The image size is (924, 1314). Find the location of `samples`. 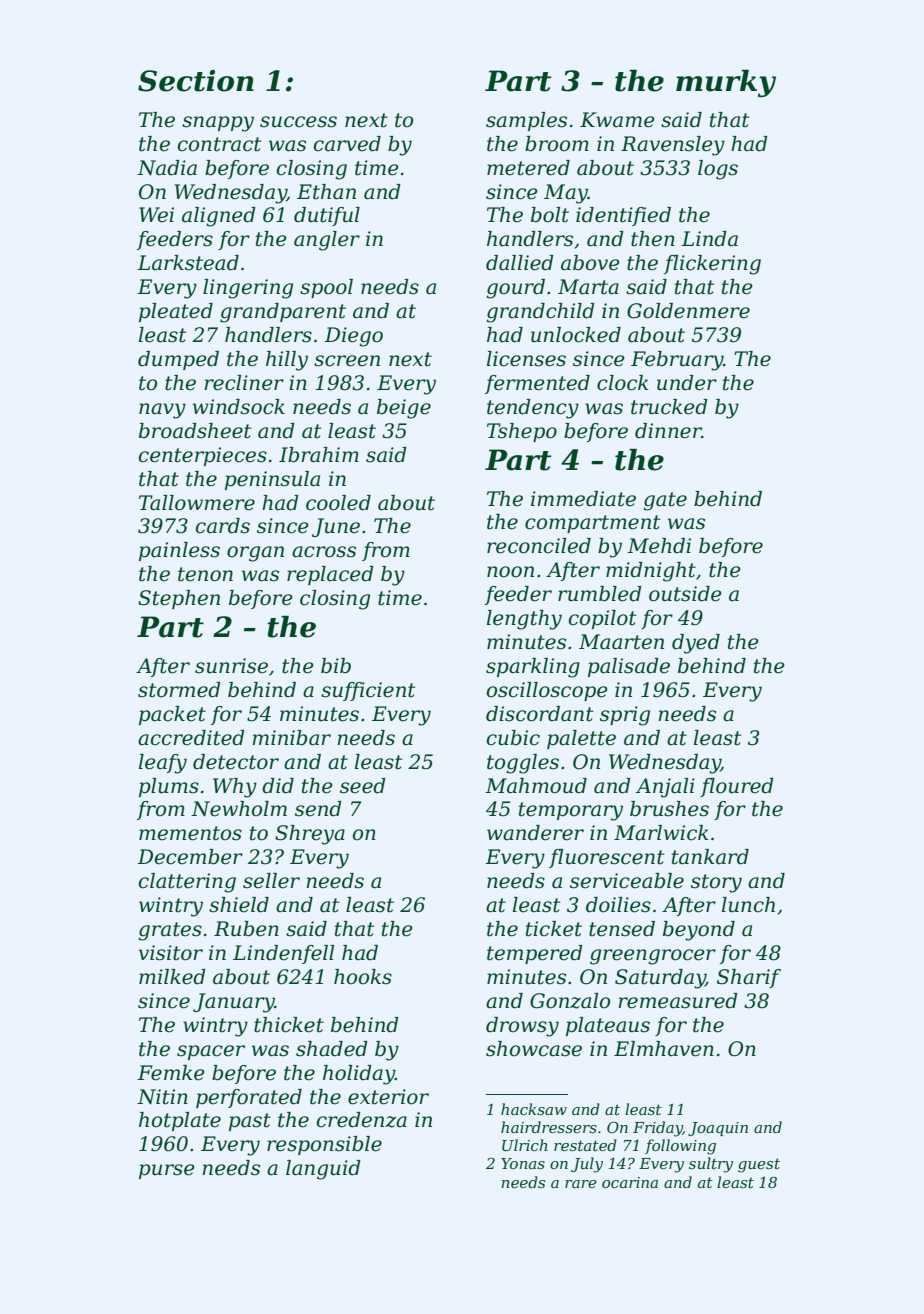

samples is located at coordinates (526, 121).
